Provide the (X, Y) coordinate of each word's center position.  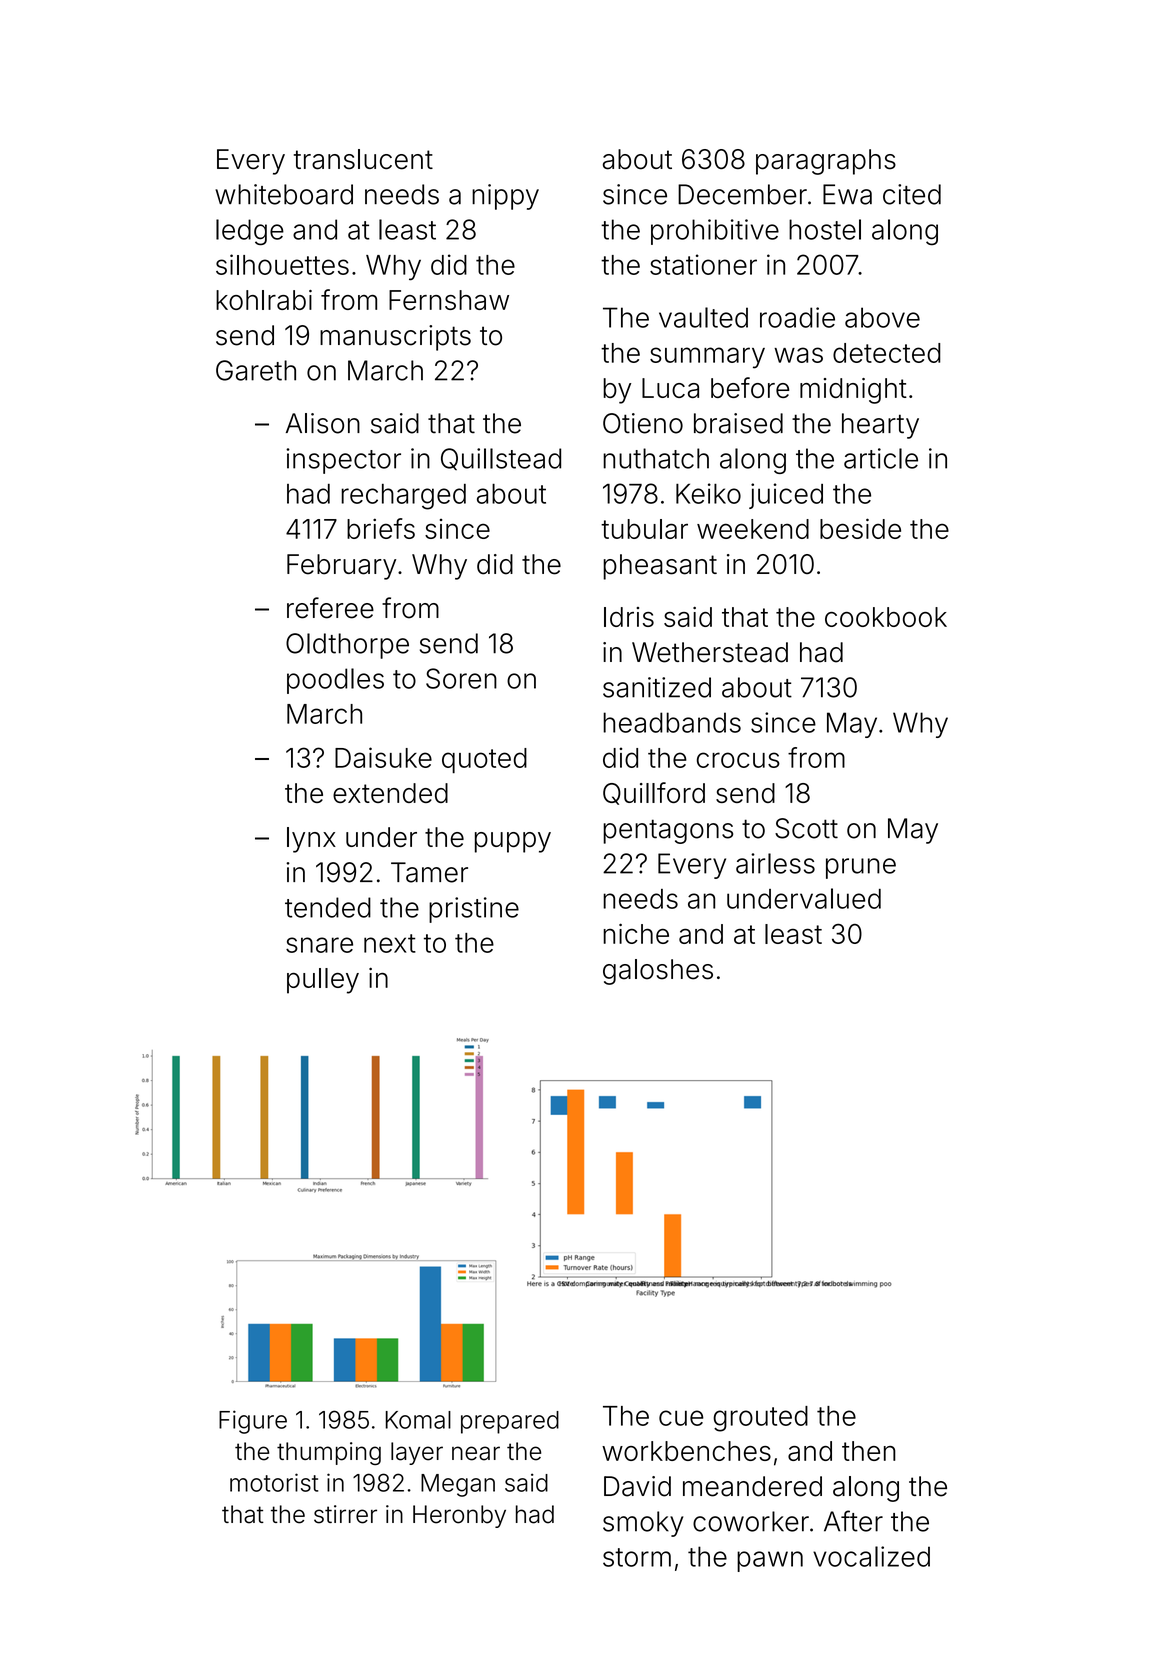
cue (681, 1418)
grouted (760, 1419)
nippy (505, 197)
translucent (363, 159)
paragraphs (826, 162)
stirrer (345, 1514)
